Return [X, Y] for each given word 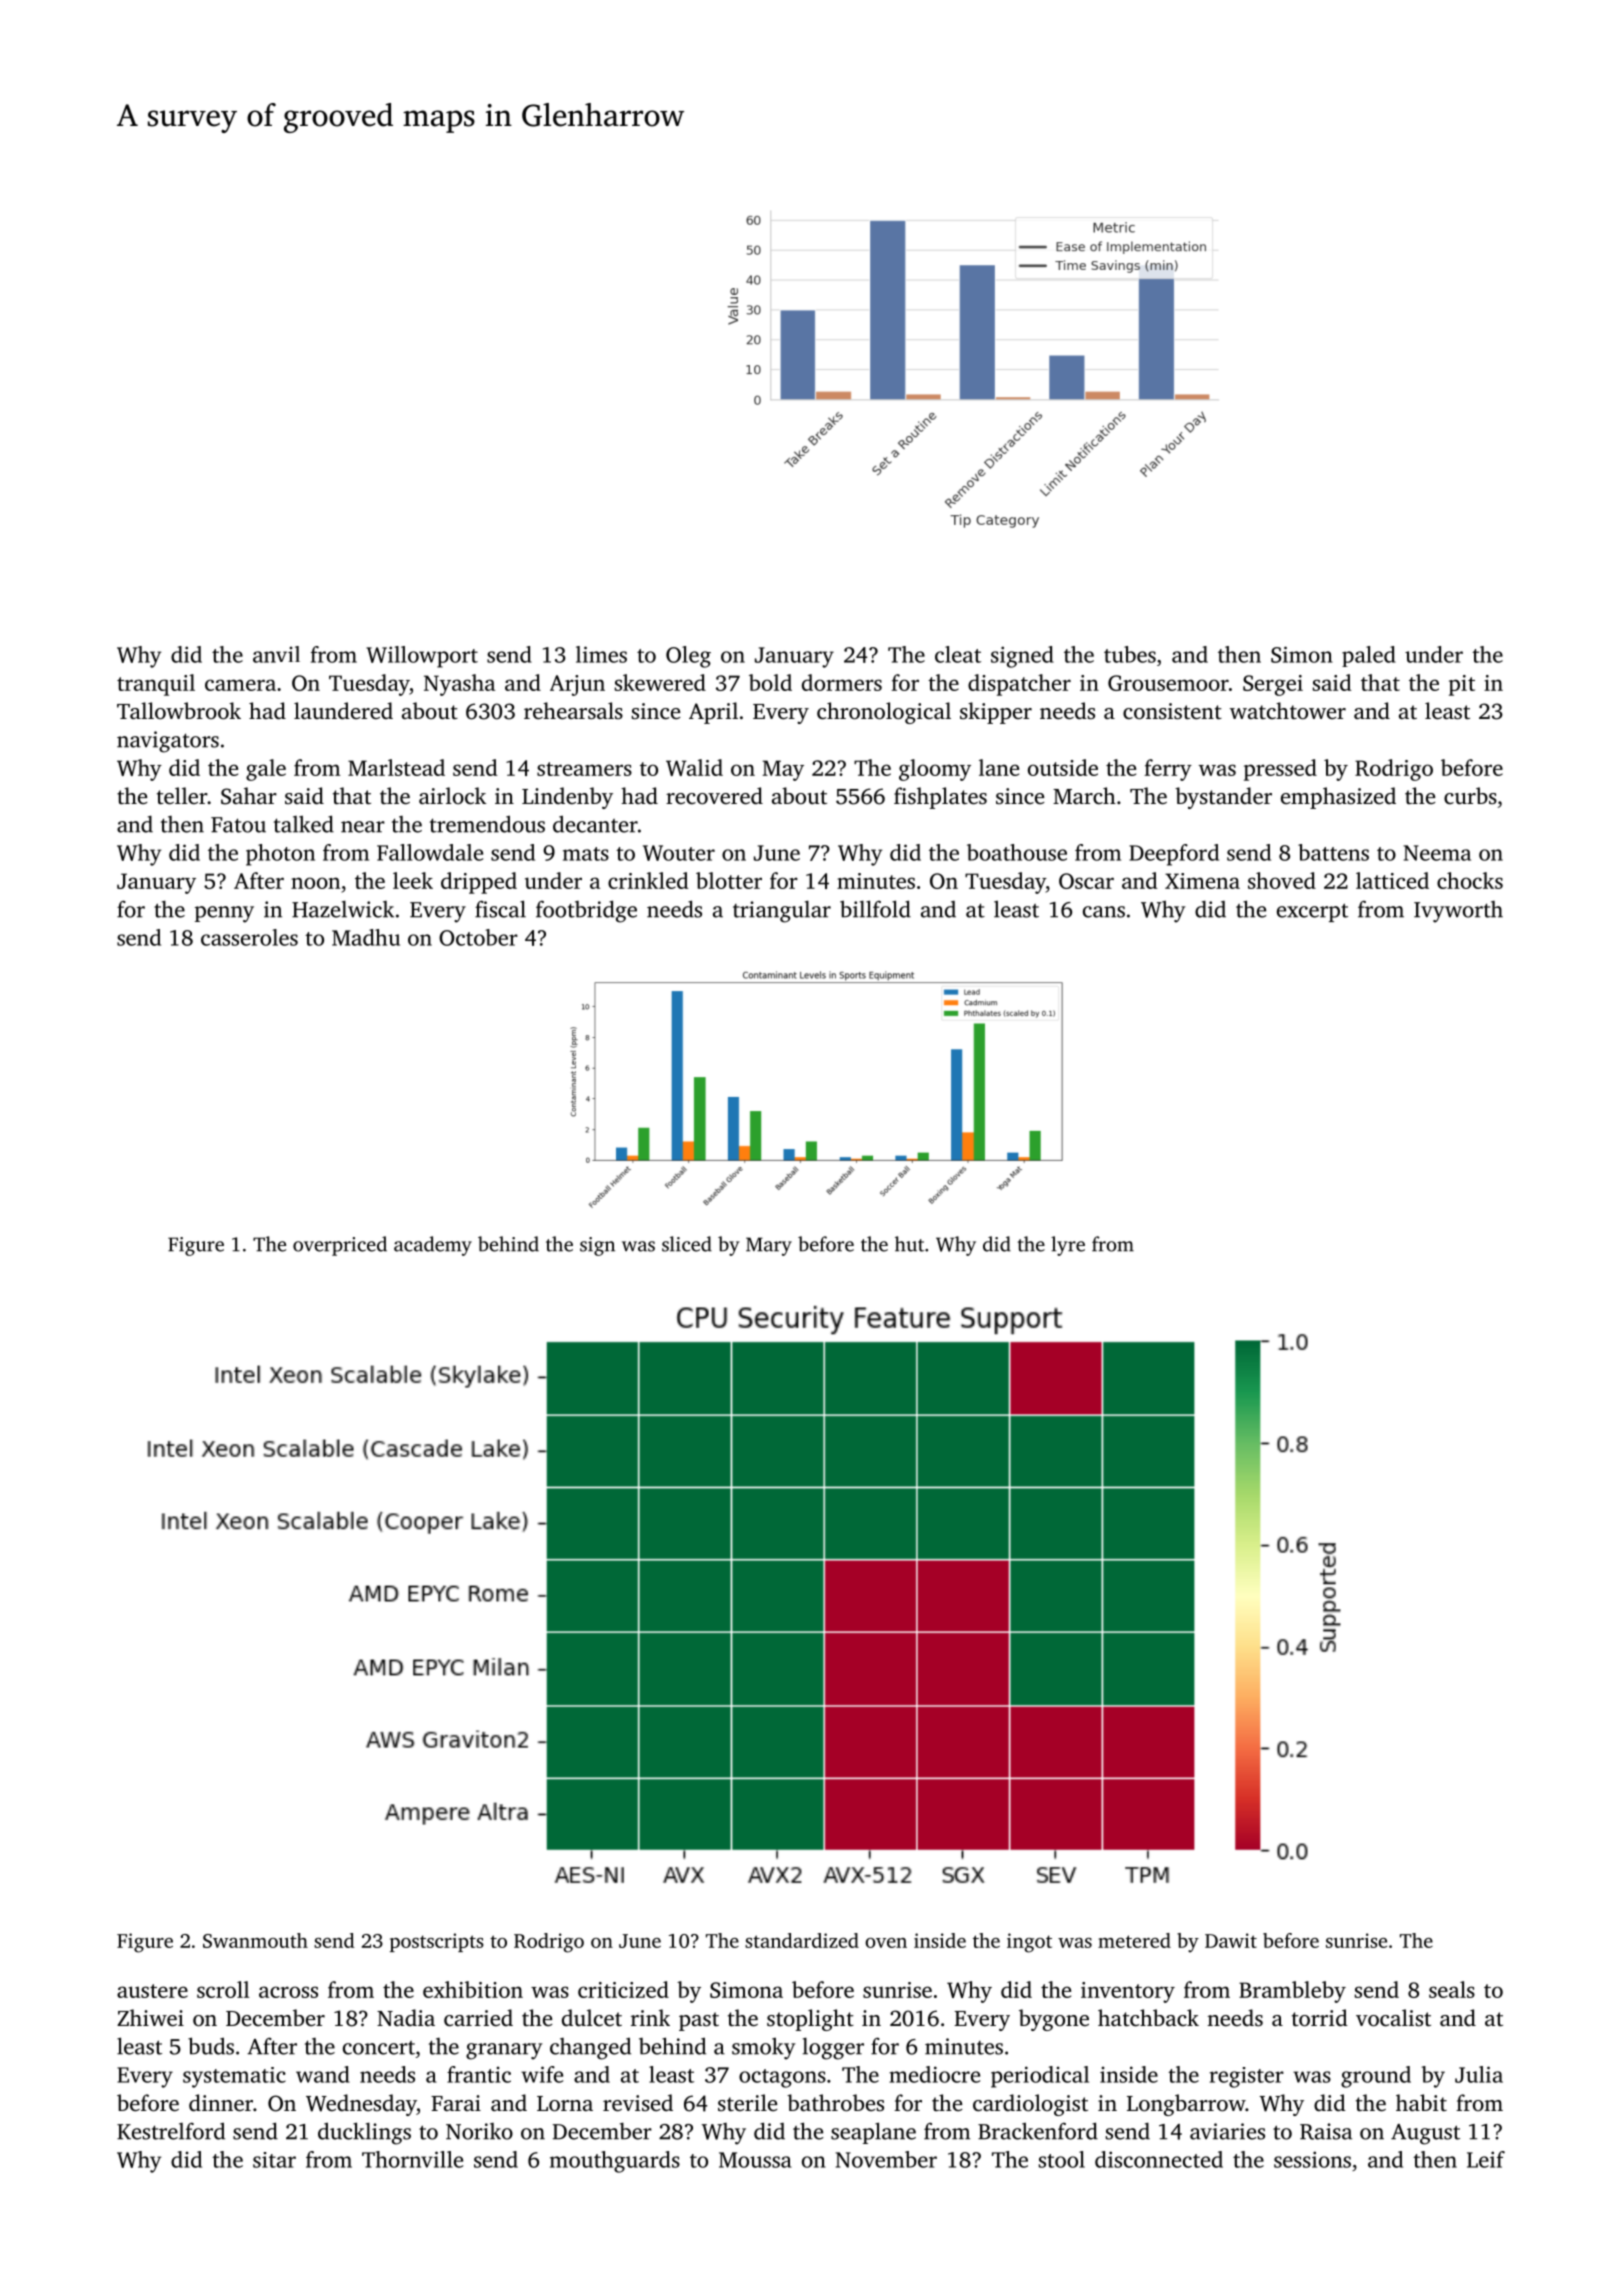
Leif [1486, 2159]
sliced [687, 1244]
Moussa [755, 2160]
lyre [1068, 1246]
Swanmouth [255, 1940]
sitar [274, 2160]
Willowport [422, 657]
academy [433, 1246]
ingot [1029, 1943]
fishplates [940, 798]
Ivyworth [1458, 912]
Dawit [1231, 1940]
